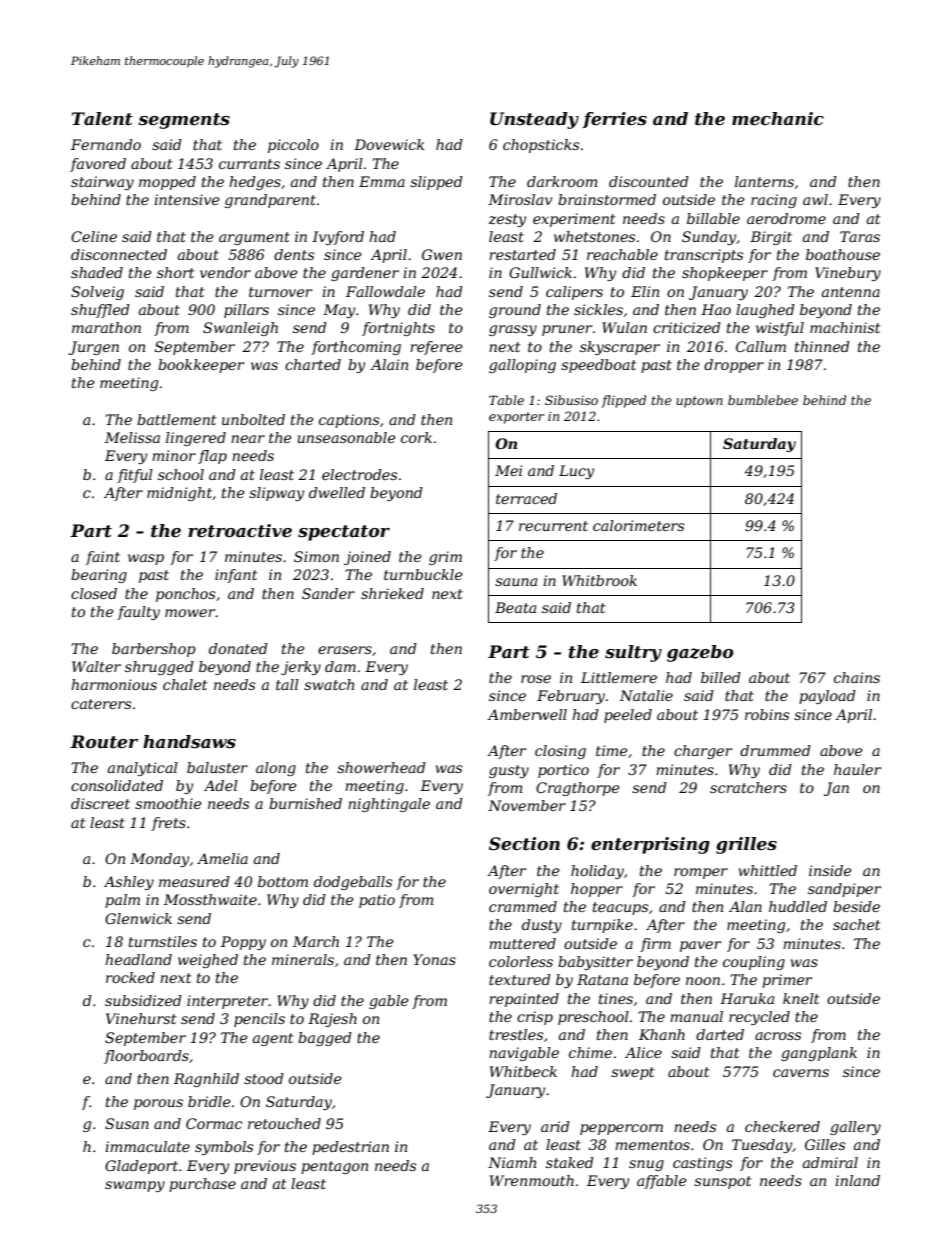  I want to click on mechanic, so click(778, 119).
